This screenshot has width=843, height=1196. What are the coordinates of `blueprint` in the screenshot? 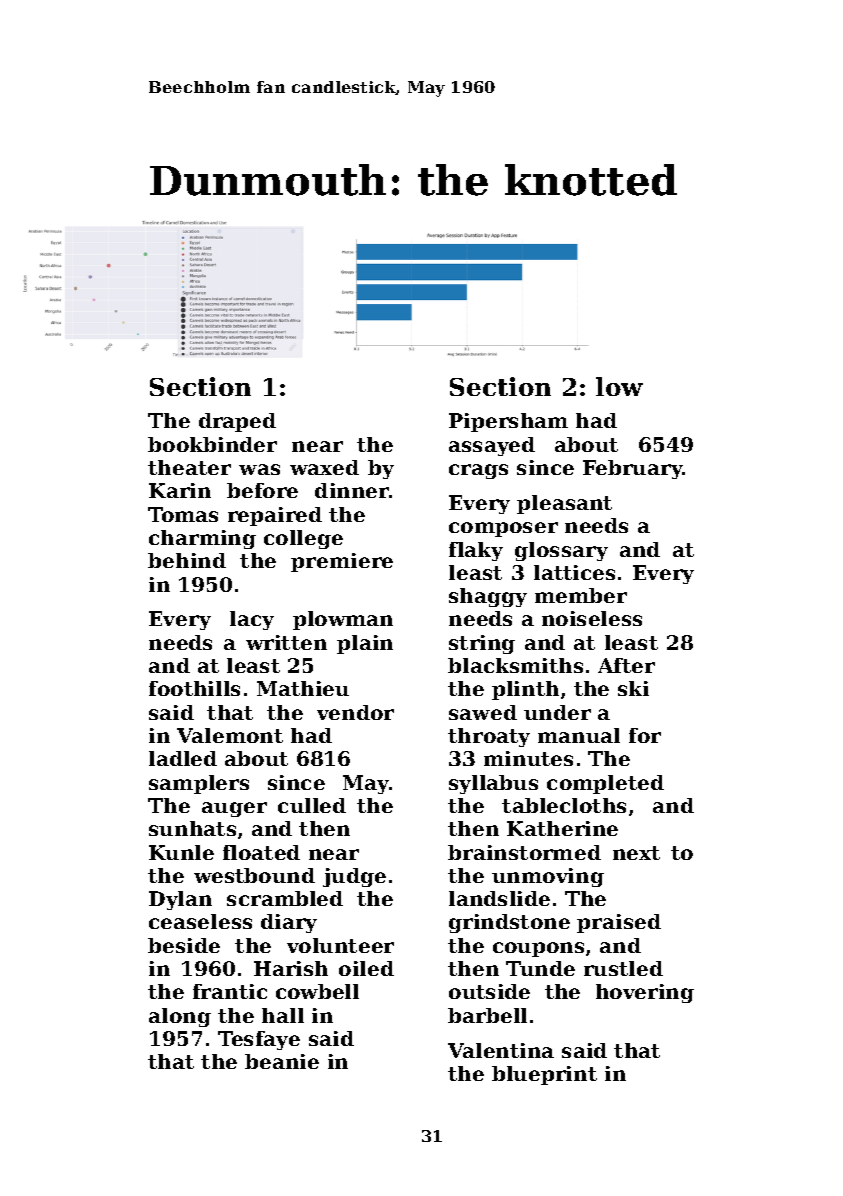 It's located at (544, 1075).
